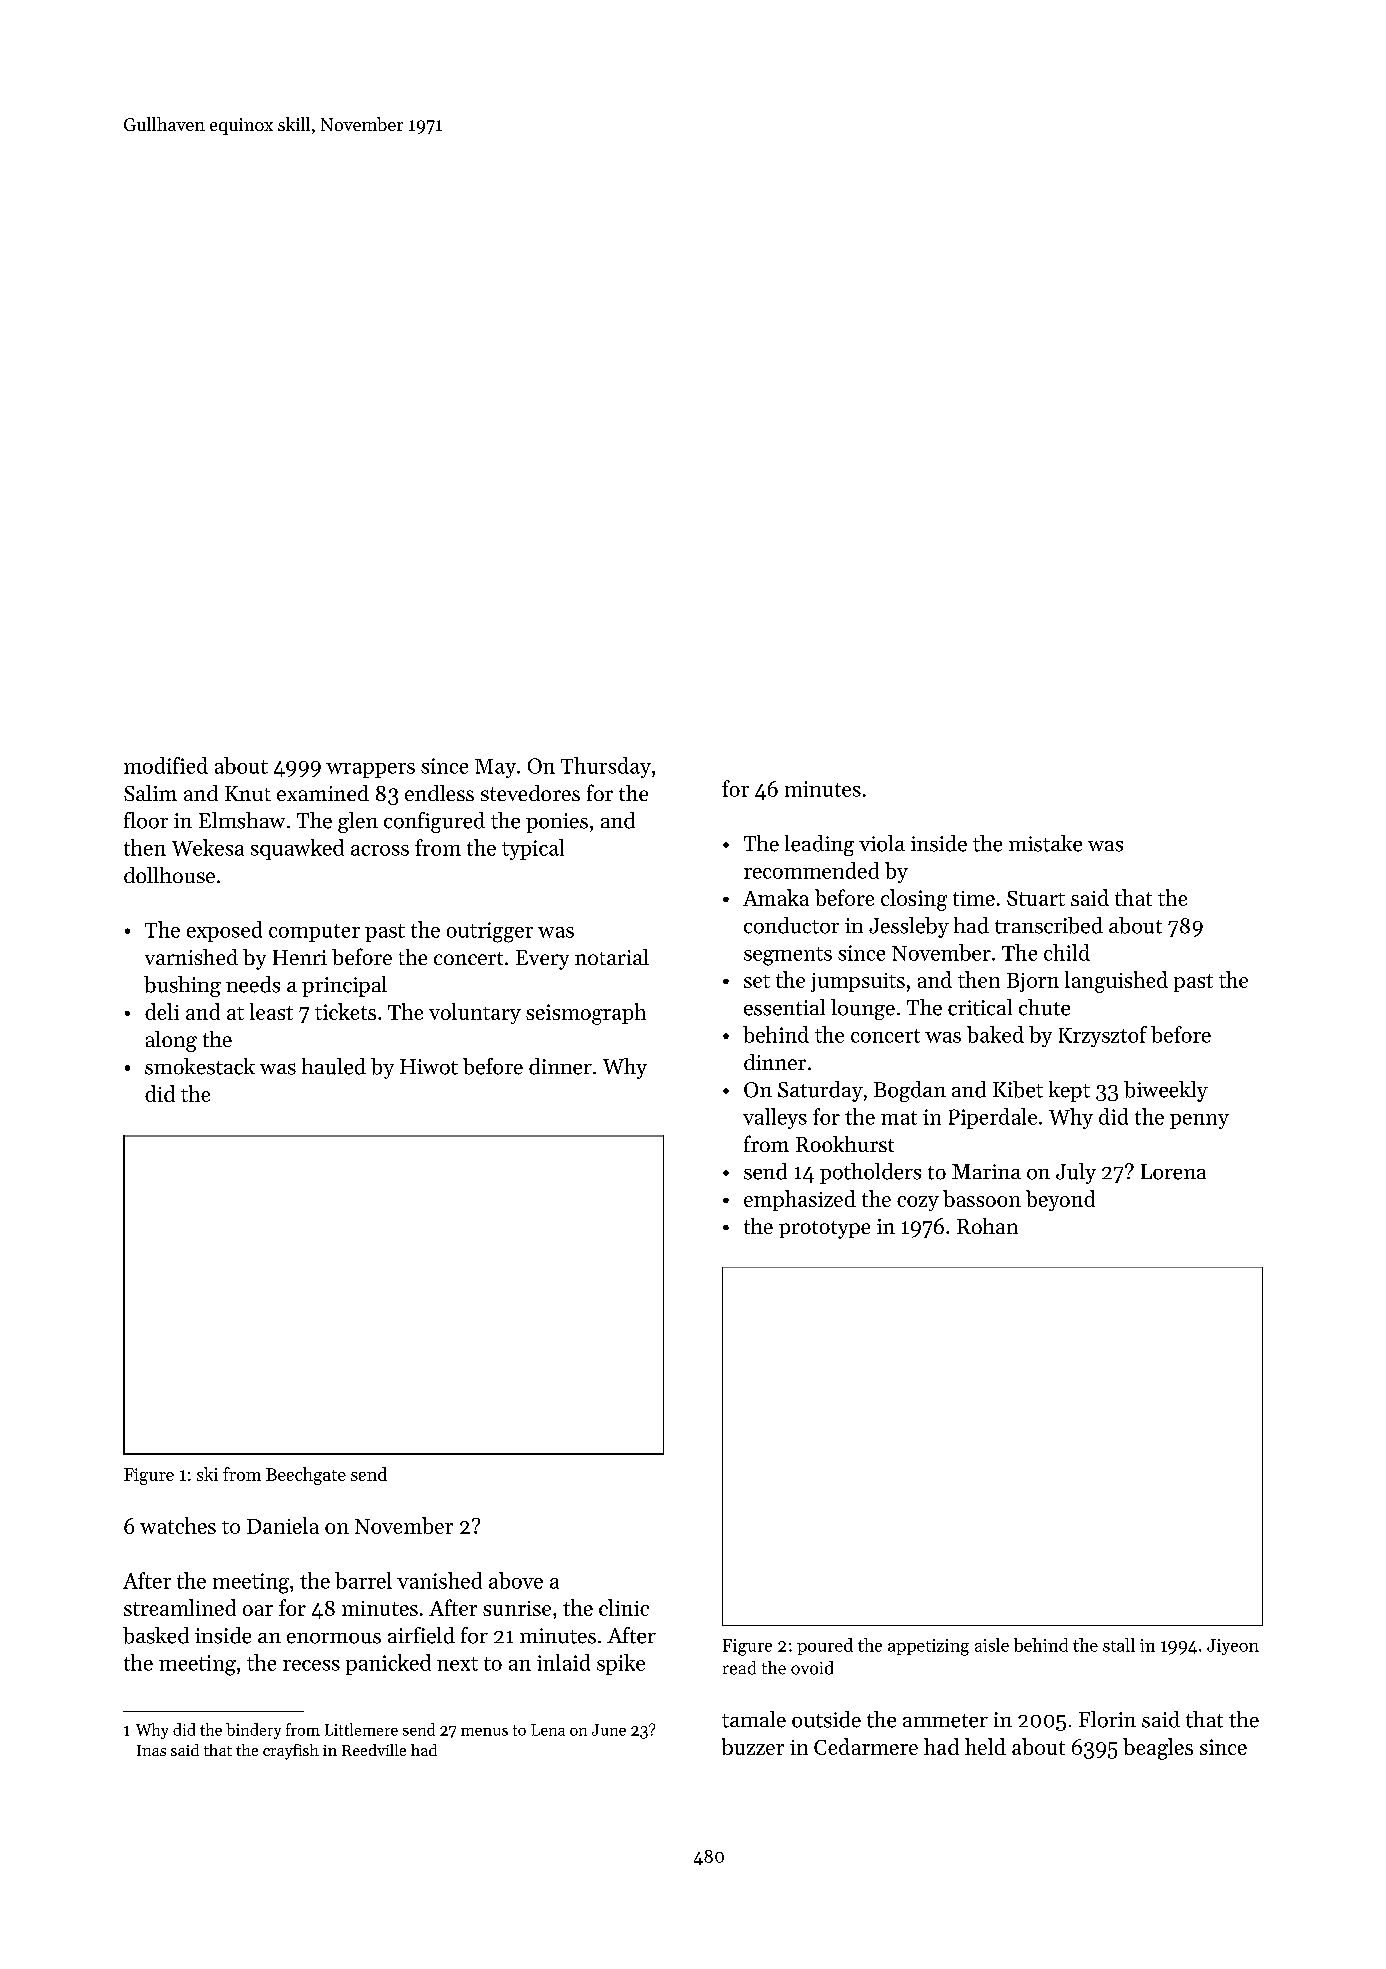 The image size is (1386, 1969). Describe the element at coordinates (291, 1752) in the screenshot. I see `crayfish` at that location.
